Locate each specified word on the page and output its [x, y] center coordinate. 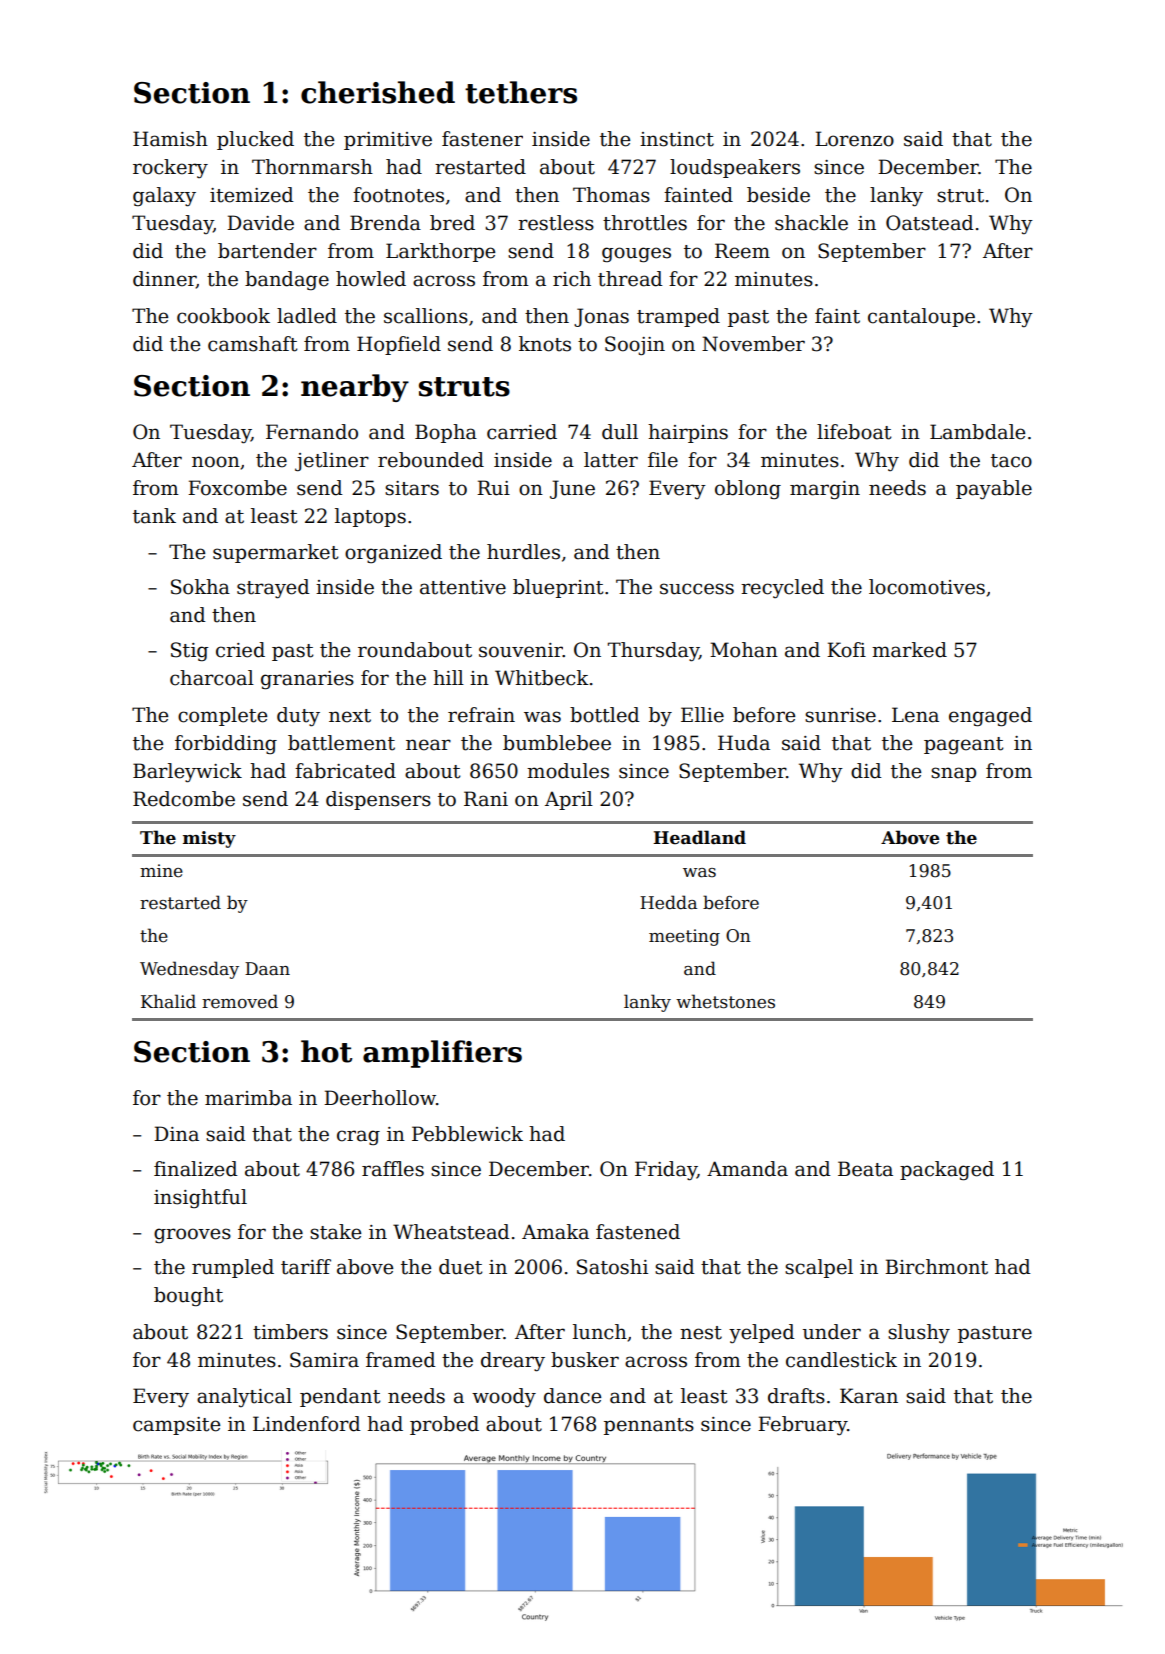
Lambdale [977, 432]
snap [953, 774]
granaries [307, 680]
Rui [493, 488]
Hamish [170, 139]
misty [209, 839]
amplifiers [442, 1054]
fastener [482, 139]
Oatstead [930, 223]
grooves [192, 1236]
